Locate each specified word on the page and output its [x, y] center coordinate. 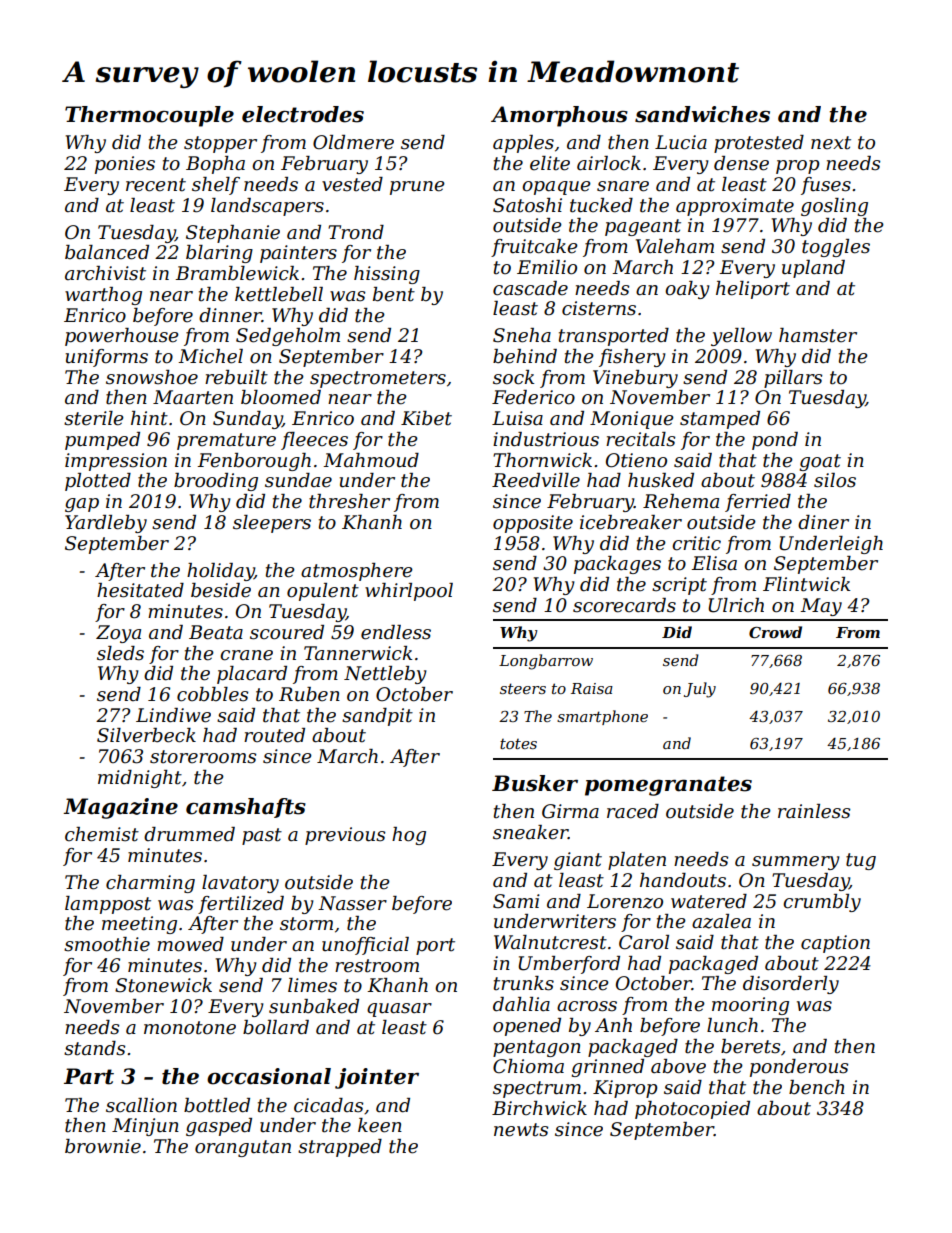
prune [417, 188]
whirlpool [409, 592]
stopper [220, 144]
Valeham [675, 246]
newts [521, 1130]
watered [709, 901]
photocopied [692, 1110]
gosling [834, 207]
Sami [516, 901]
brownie [103, 1146]
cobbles [212, 694]
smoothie [107, 944]
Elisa [714, 563]
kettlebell [279, 294]
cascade [530, 288]
